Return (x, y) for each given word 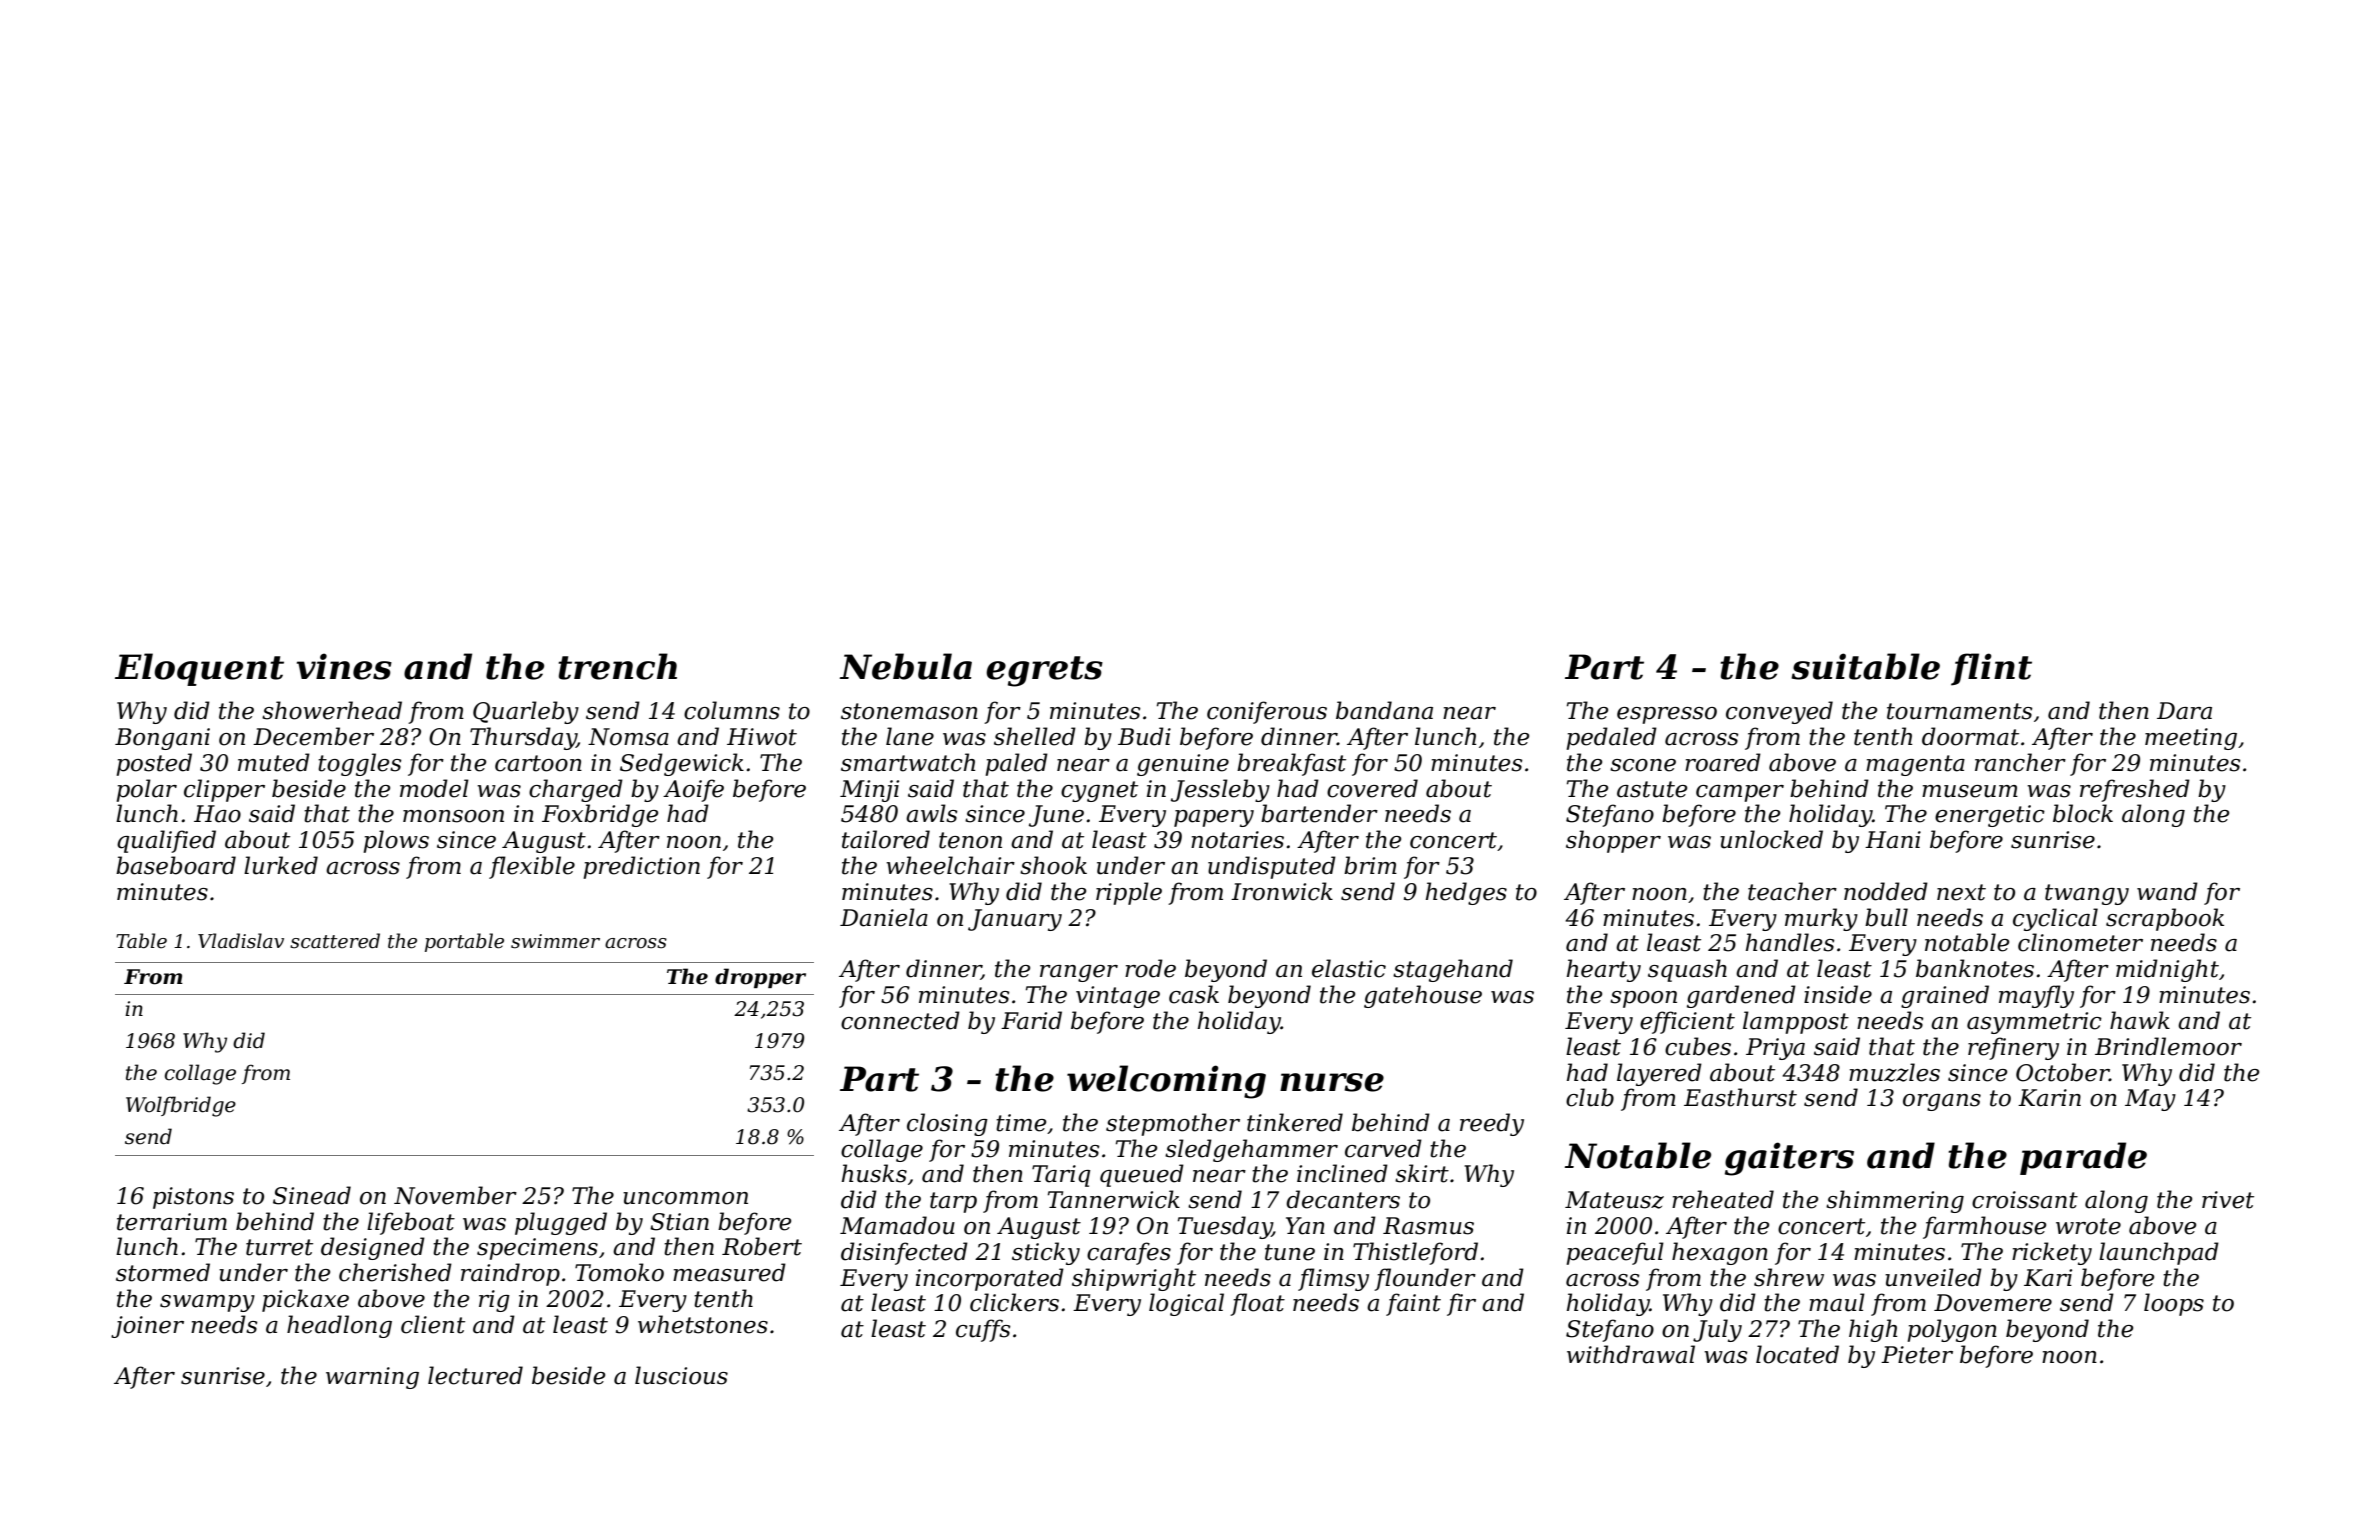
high (1873, 1330)
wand (2167, 891)
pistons (193, 1198)
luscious (681, 1375)
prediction (641, 867)
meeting (2191, 739)
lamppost (1796, 1022)
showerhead (332, 710)
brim (1370, 865)
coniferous (1267, 712)
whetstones (703, 1324)
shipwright (1134, 1279)
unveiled (1933, 1277)
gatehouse (1423, 996)
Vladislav (241, 941)
